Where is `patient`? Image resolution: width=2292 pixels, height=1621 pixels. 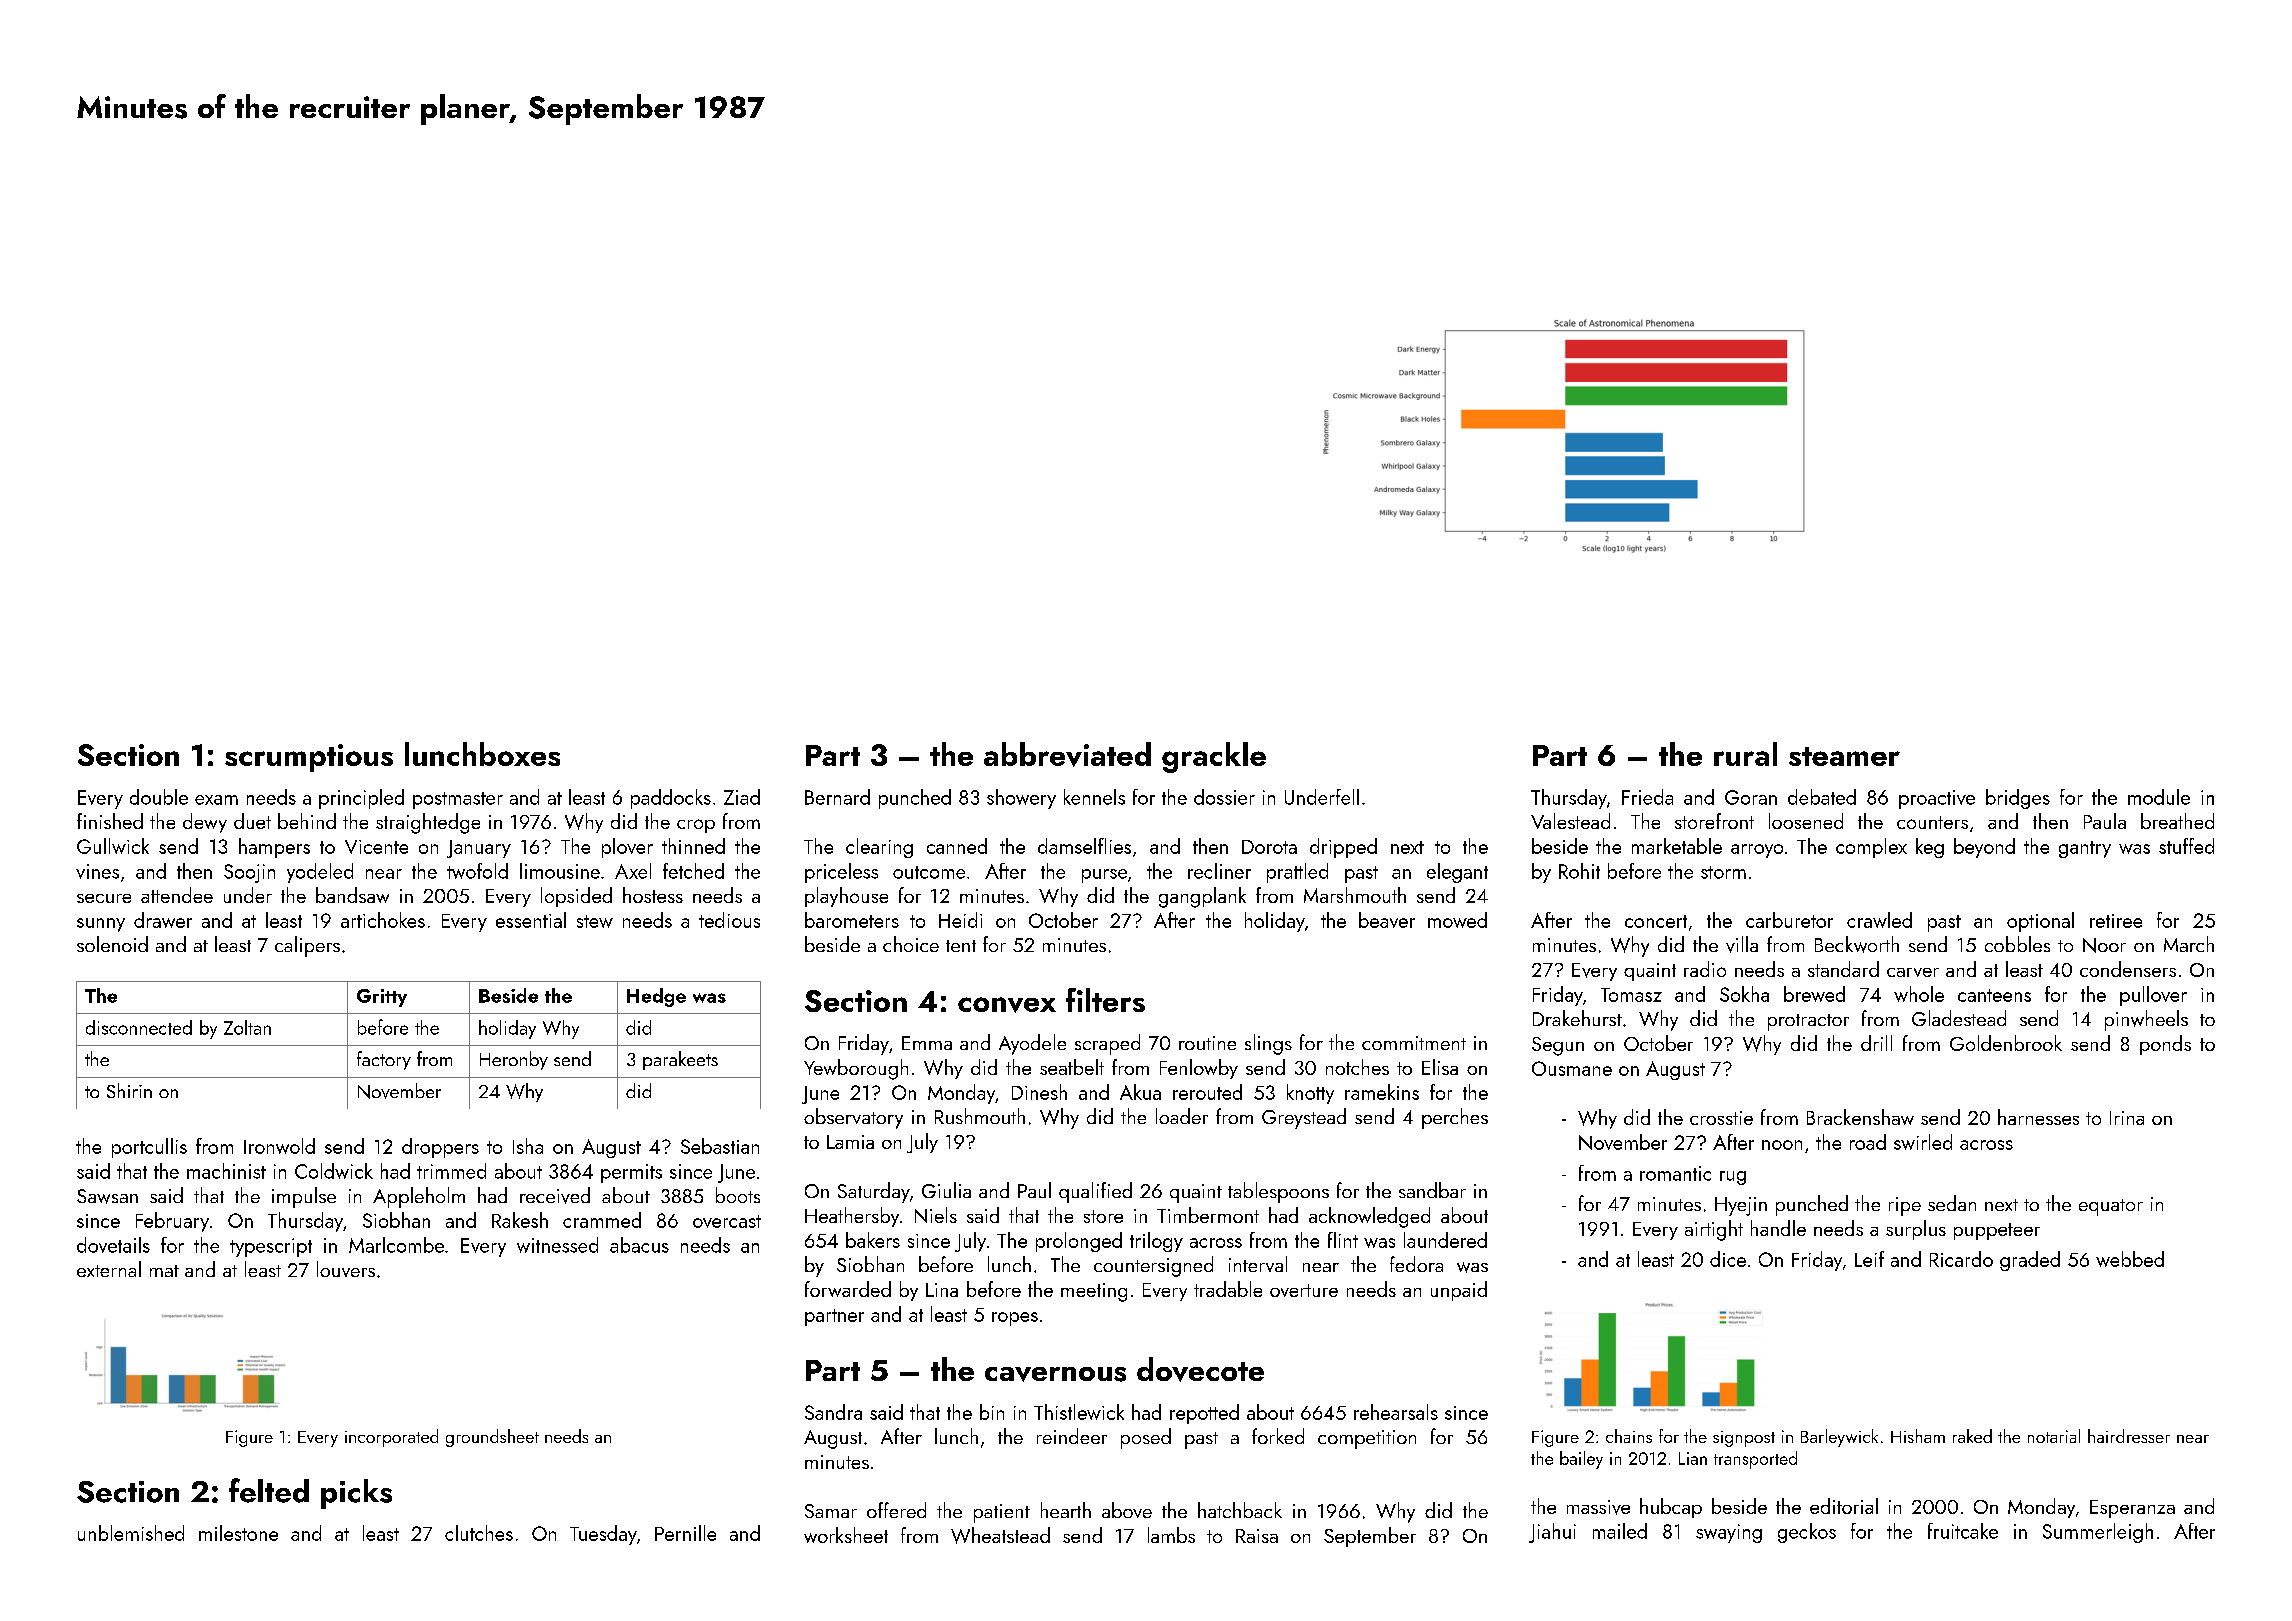 patient is located at coordinates (1002, 1513).
